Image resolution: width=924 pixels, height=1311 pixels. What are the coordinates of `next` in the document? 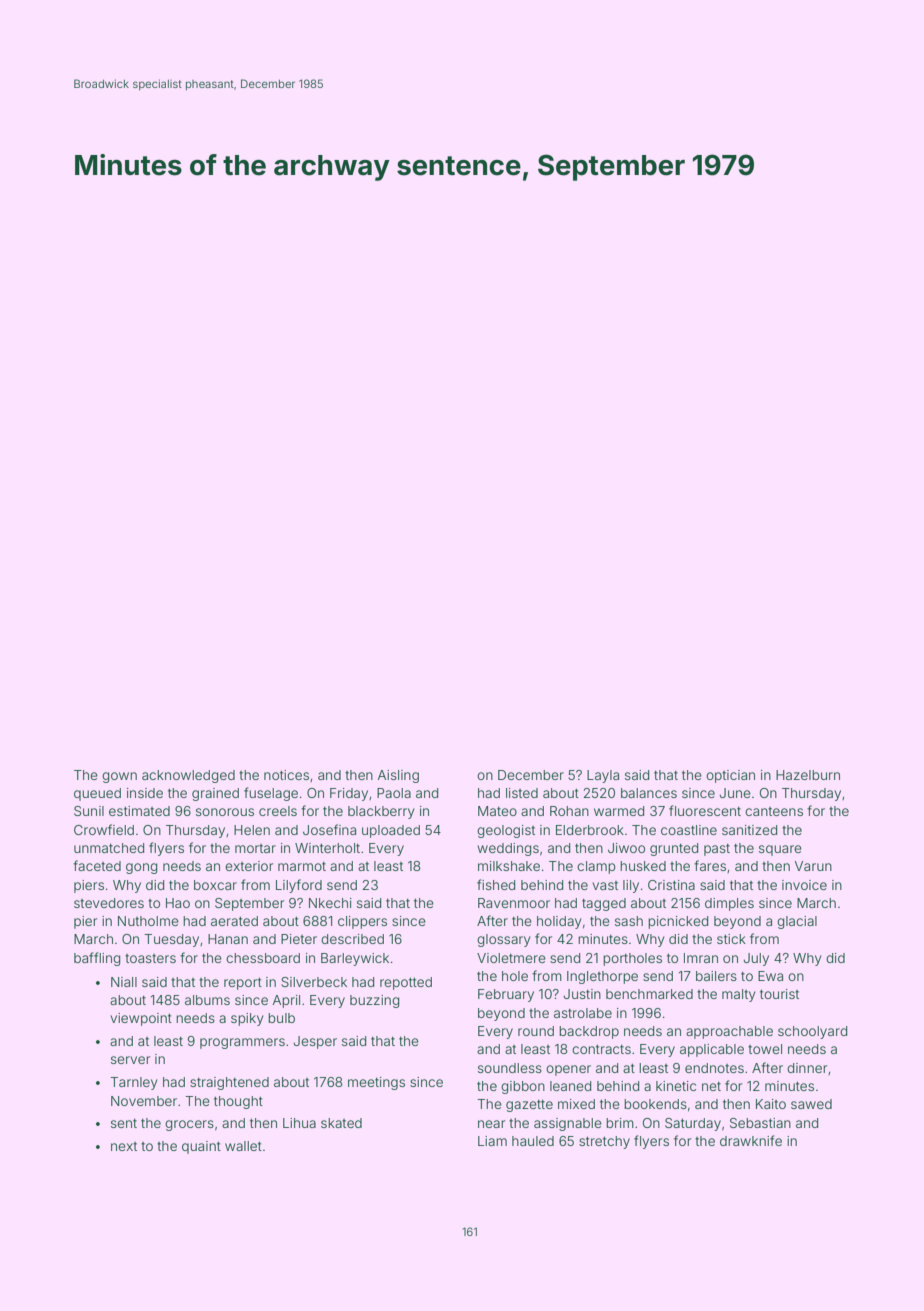 It's located at (124, 1146).
